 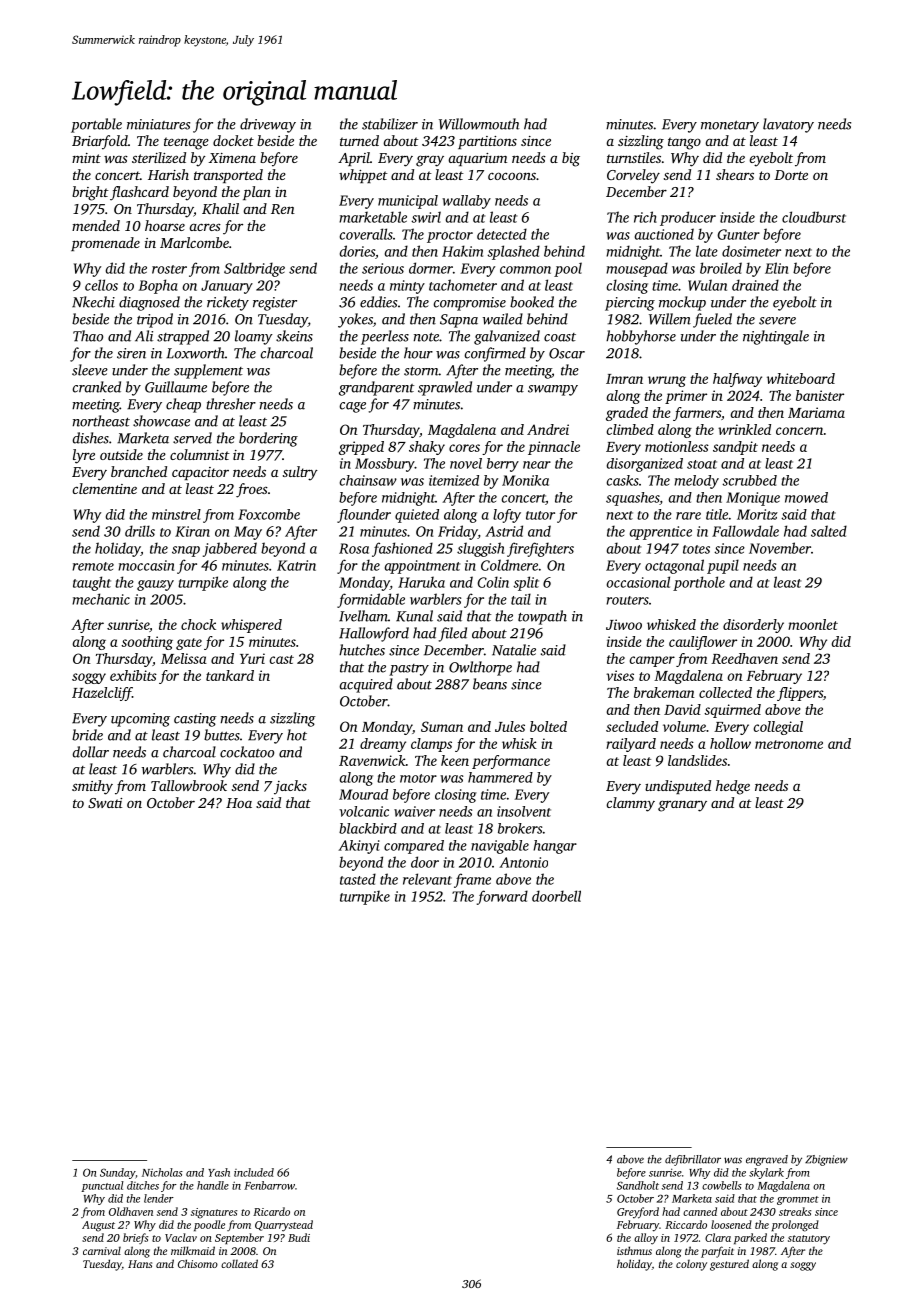 What do you see at coordinates (634, 1250) in the document?
I see `isthmus` at bounding box center [634, 1250].
